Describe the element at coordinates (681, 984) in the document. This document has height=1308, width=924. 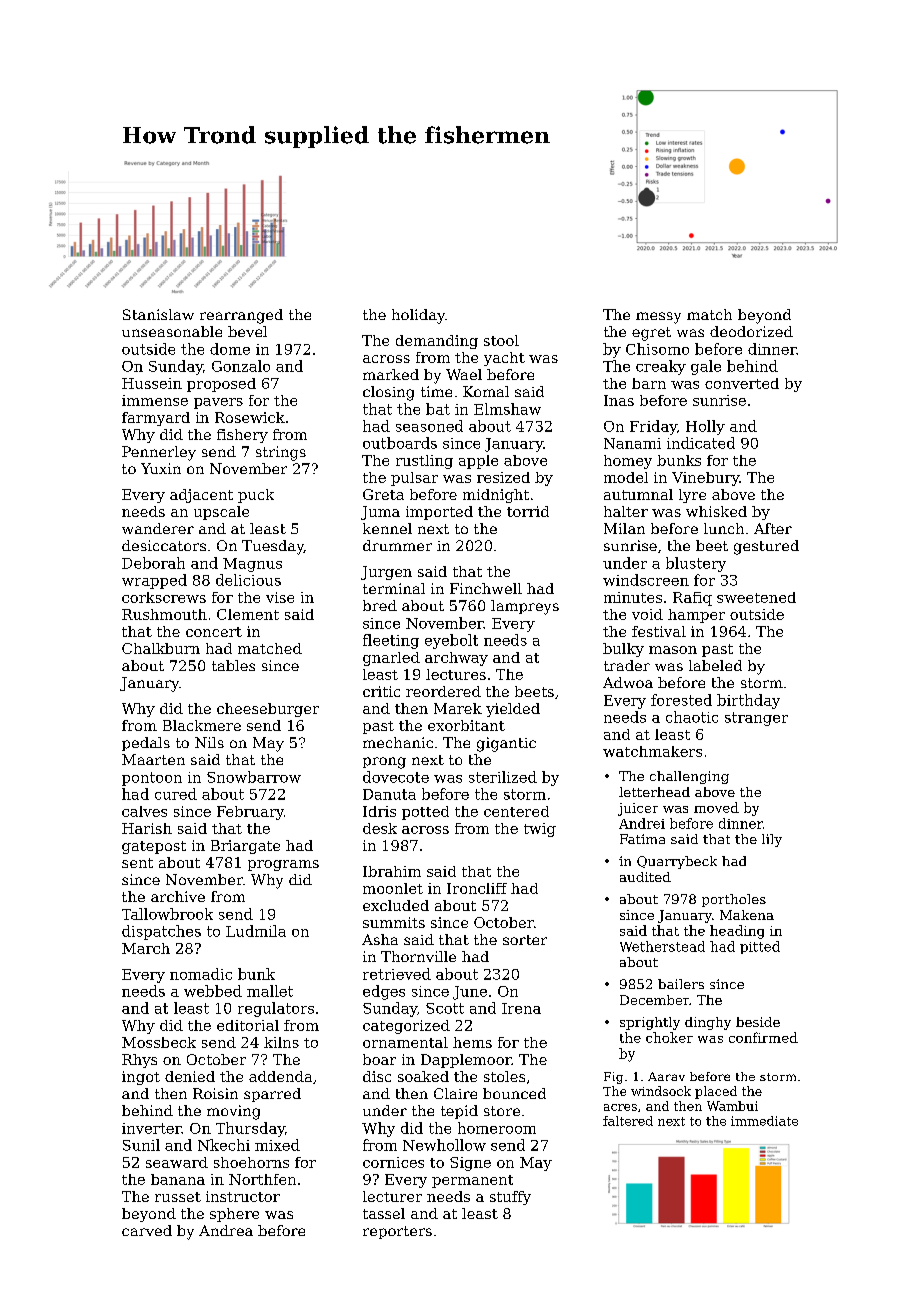
I see `bailers` at that location.
